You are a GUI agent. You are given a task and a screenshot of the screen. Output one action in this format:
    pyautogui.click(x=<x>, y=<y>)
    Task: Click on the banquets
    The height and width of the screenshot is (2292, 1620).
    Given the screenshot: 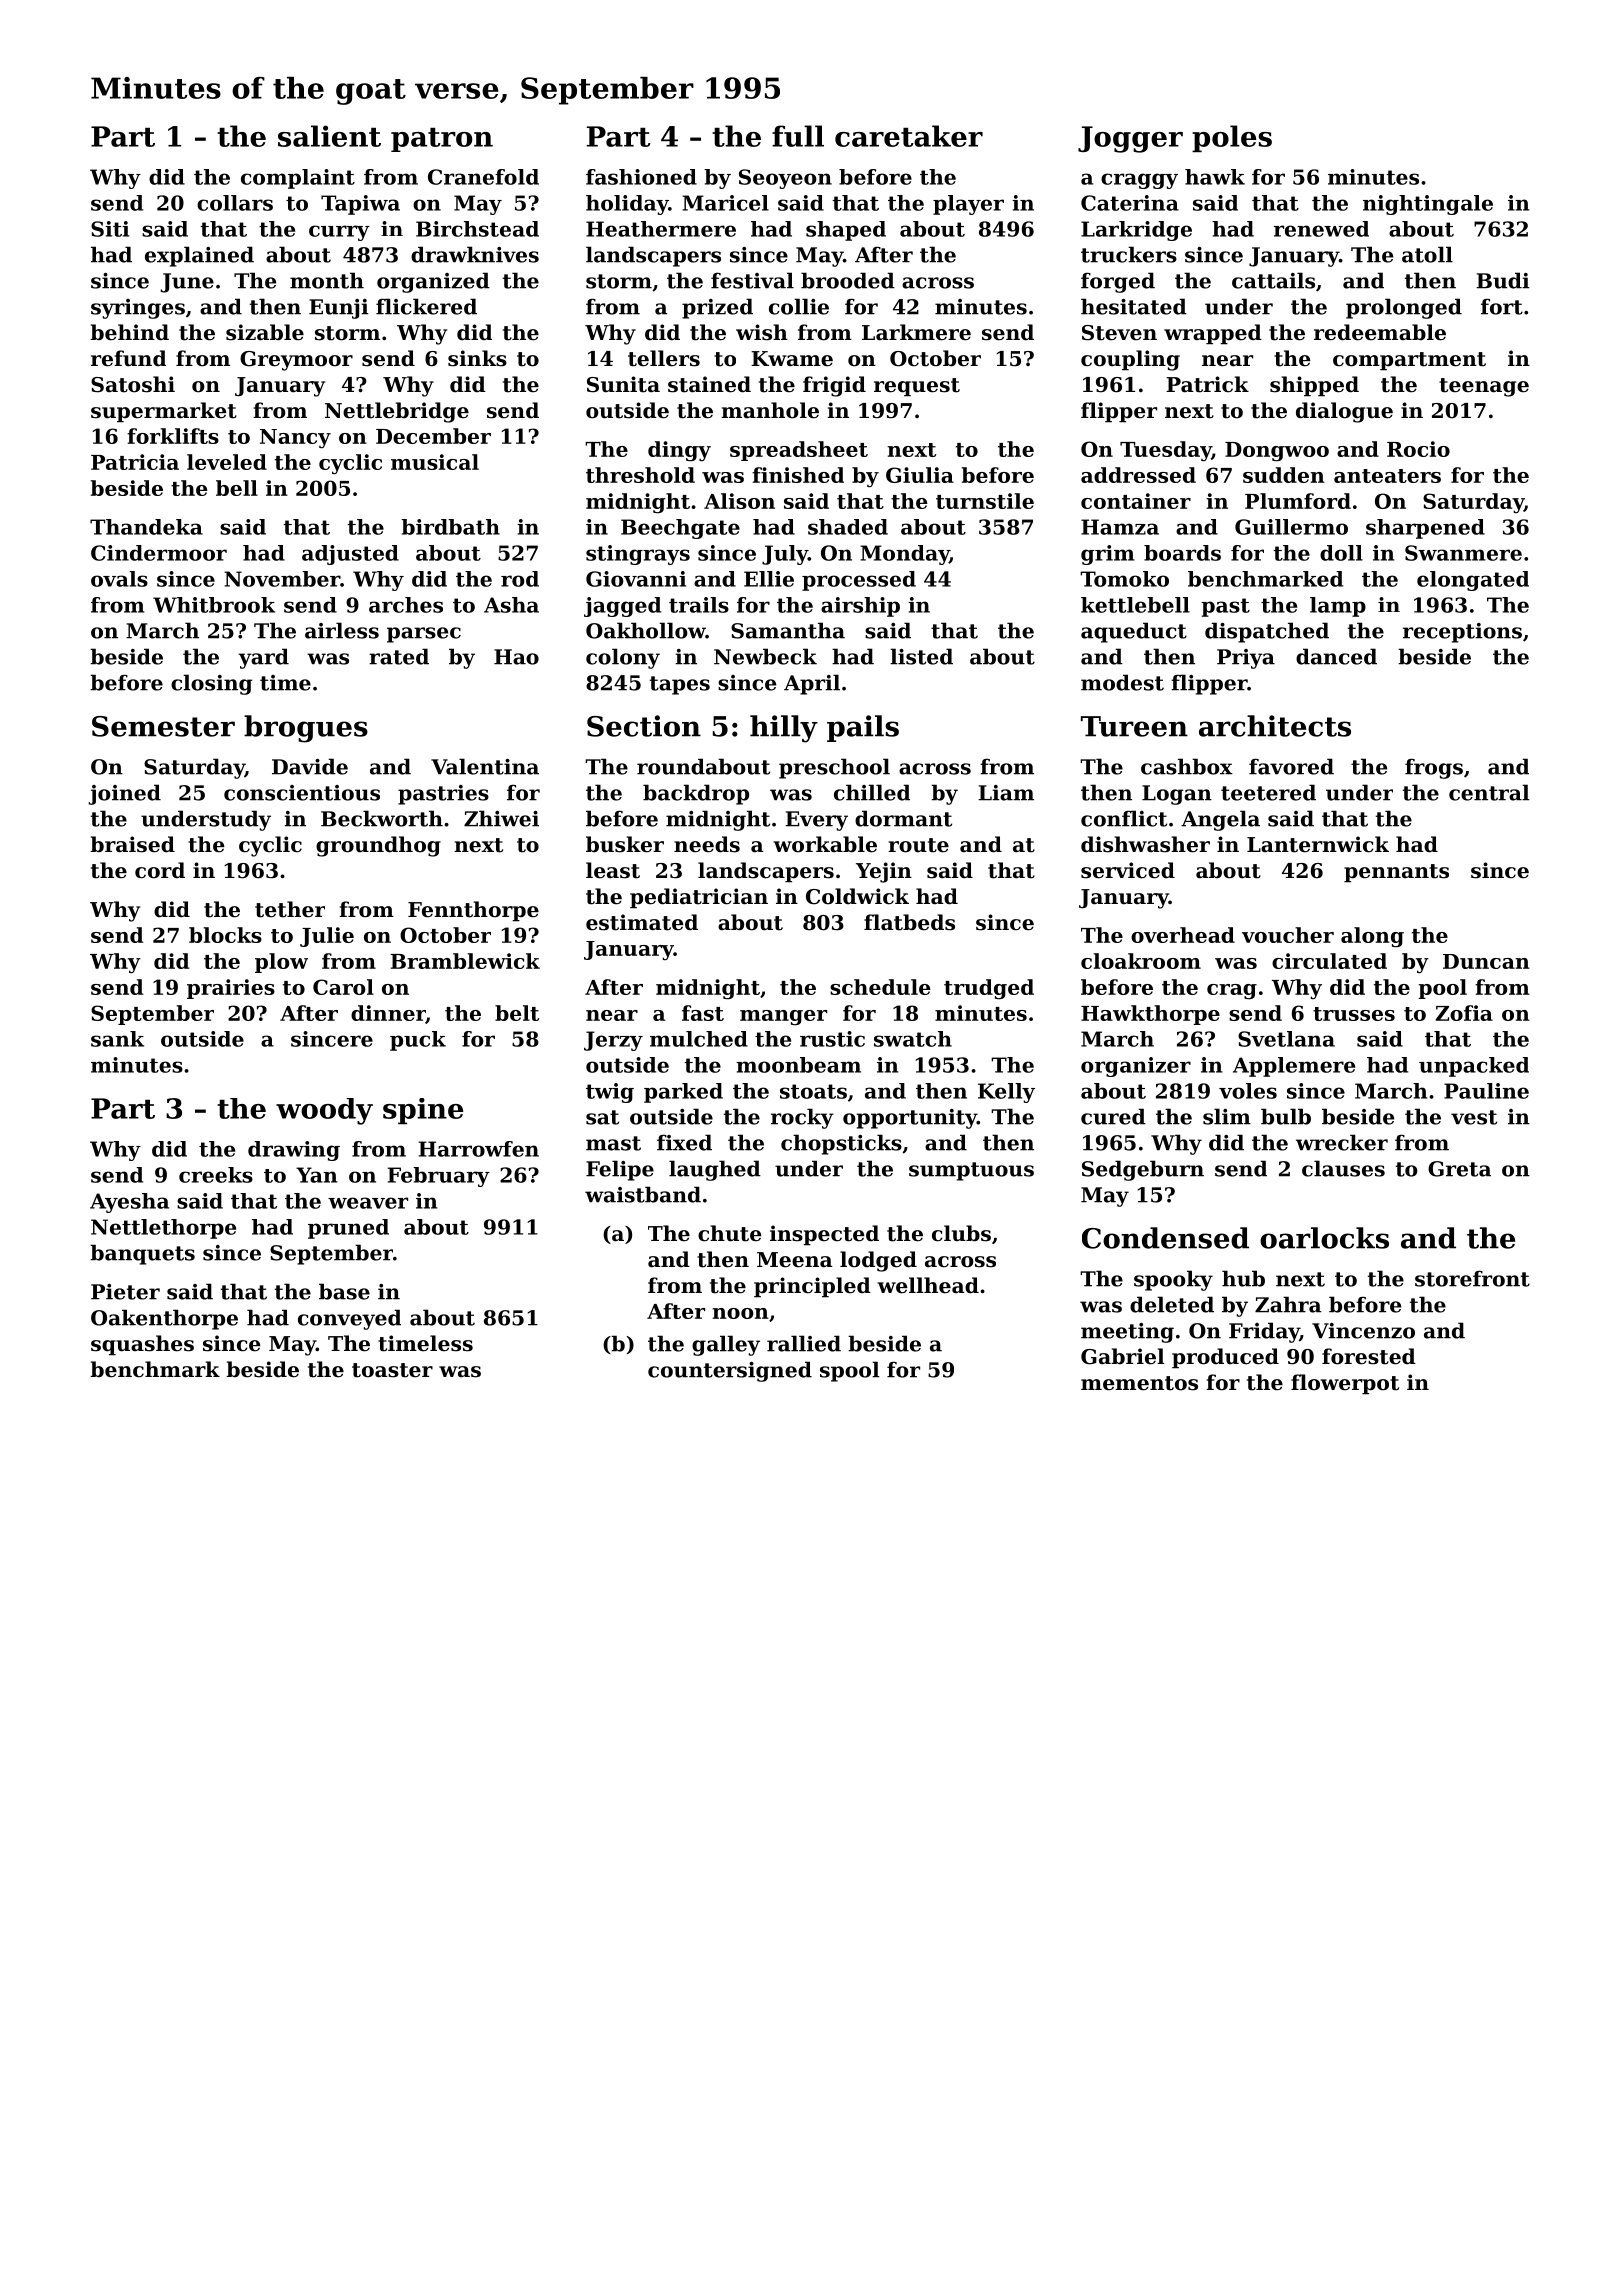 What is the action you would take?
    pyautogui.click(x=142, y=1254)
